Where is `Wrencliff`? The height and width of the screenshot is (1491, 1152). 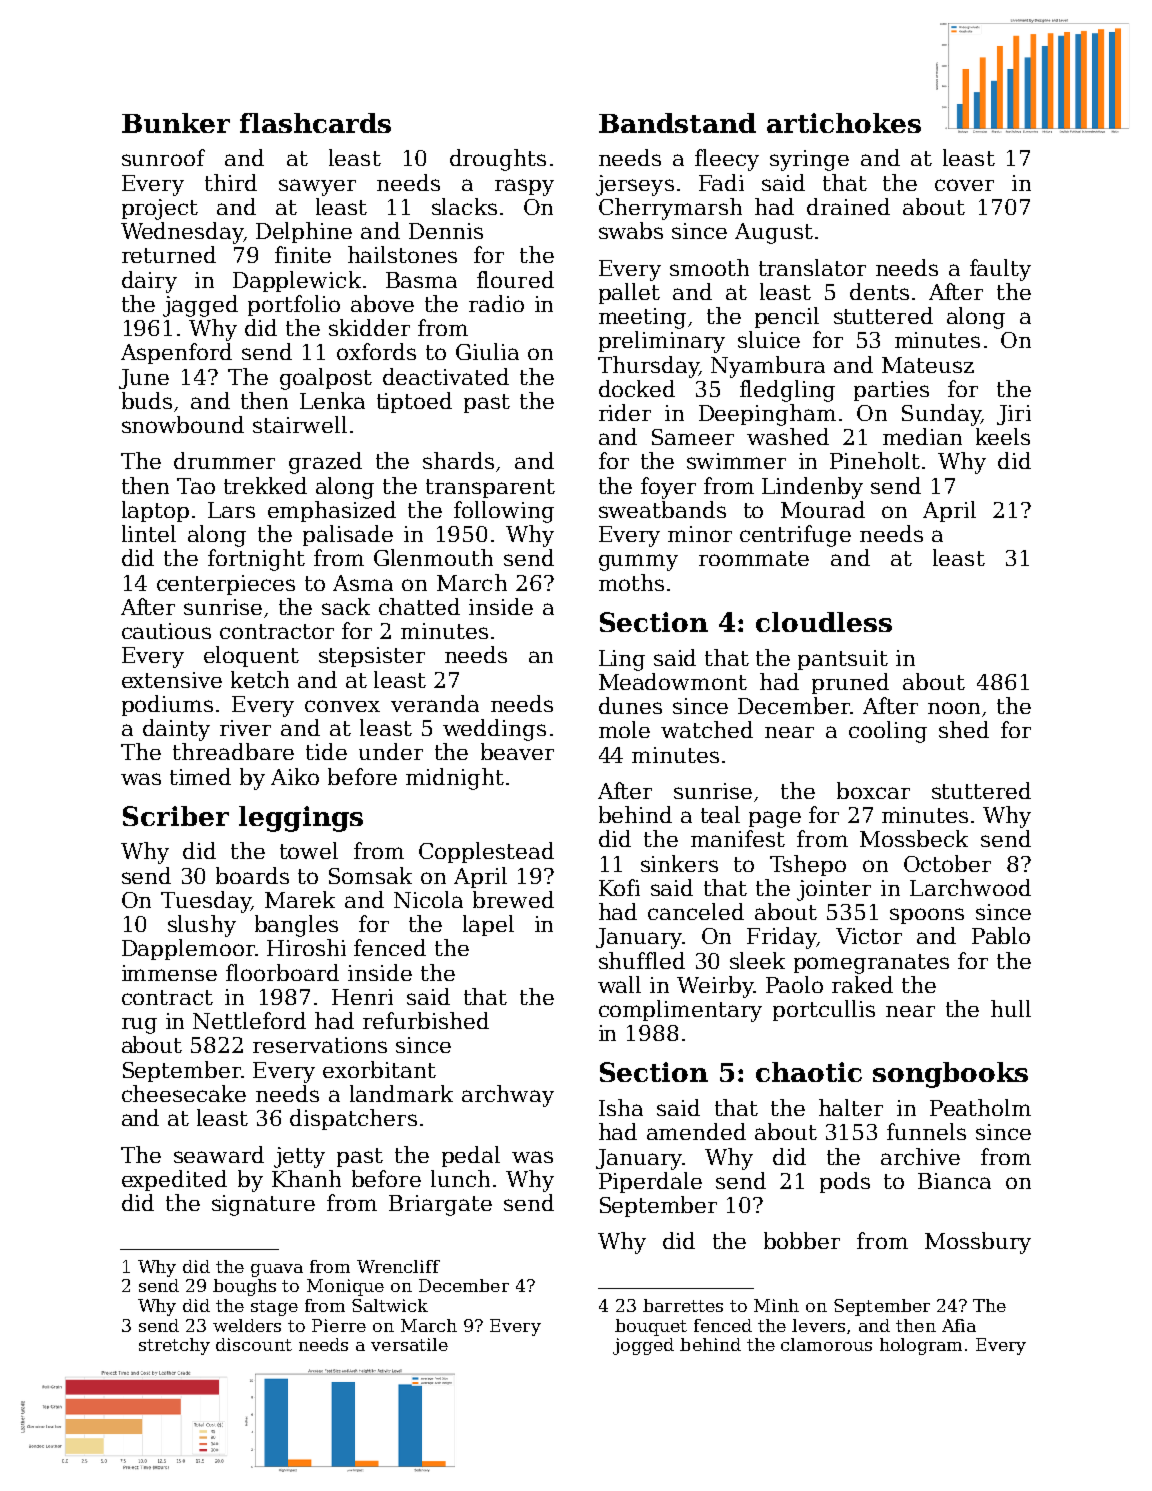 Wrencliff is located at coordinates (398, 1266).
